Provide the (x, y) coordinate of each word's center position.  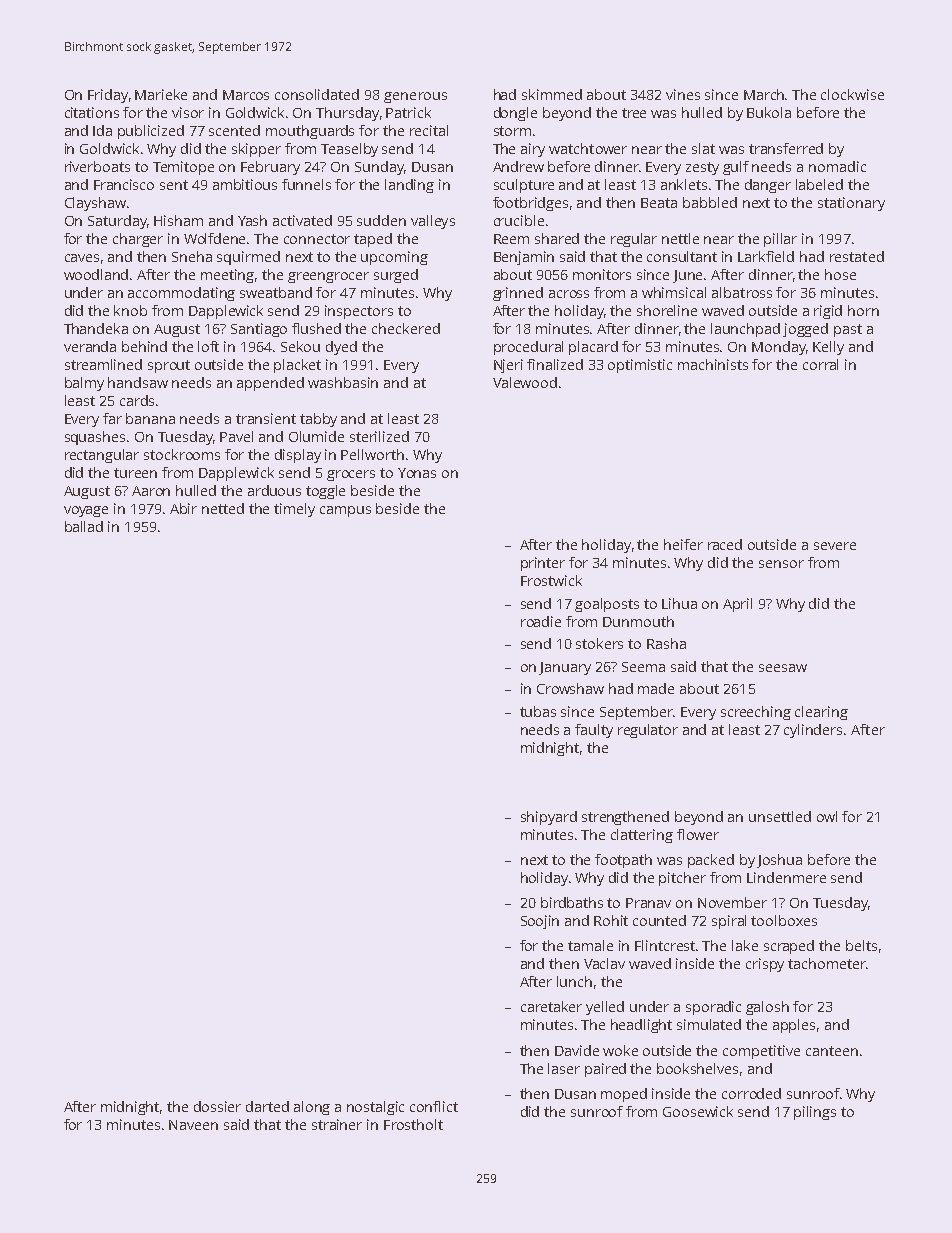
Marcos (246, 95)
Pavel (236, 436)
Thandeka (96, 328)
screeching (756, 713)
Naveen (193, 1125)
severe (835, 546)
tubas (538, 711)
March (764, 94)
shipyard (549, 818)
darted (267, 1106)
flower (698, 834)
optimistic (640, 366)
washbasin (343, 382)
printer (543, 564)
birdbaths (572, 902)
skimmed (552, 94)
